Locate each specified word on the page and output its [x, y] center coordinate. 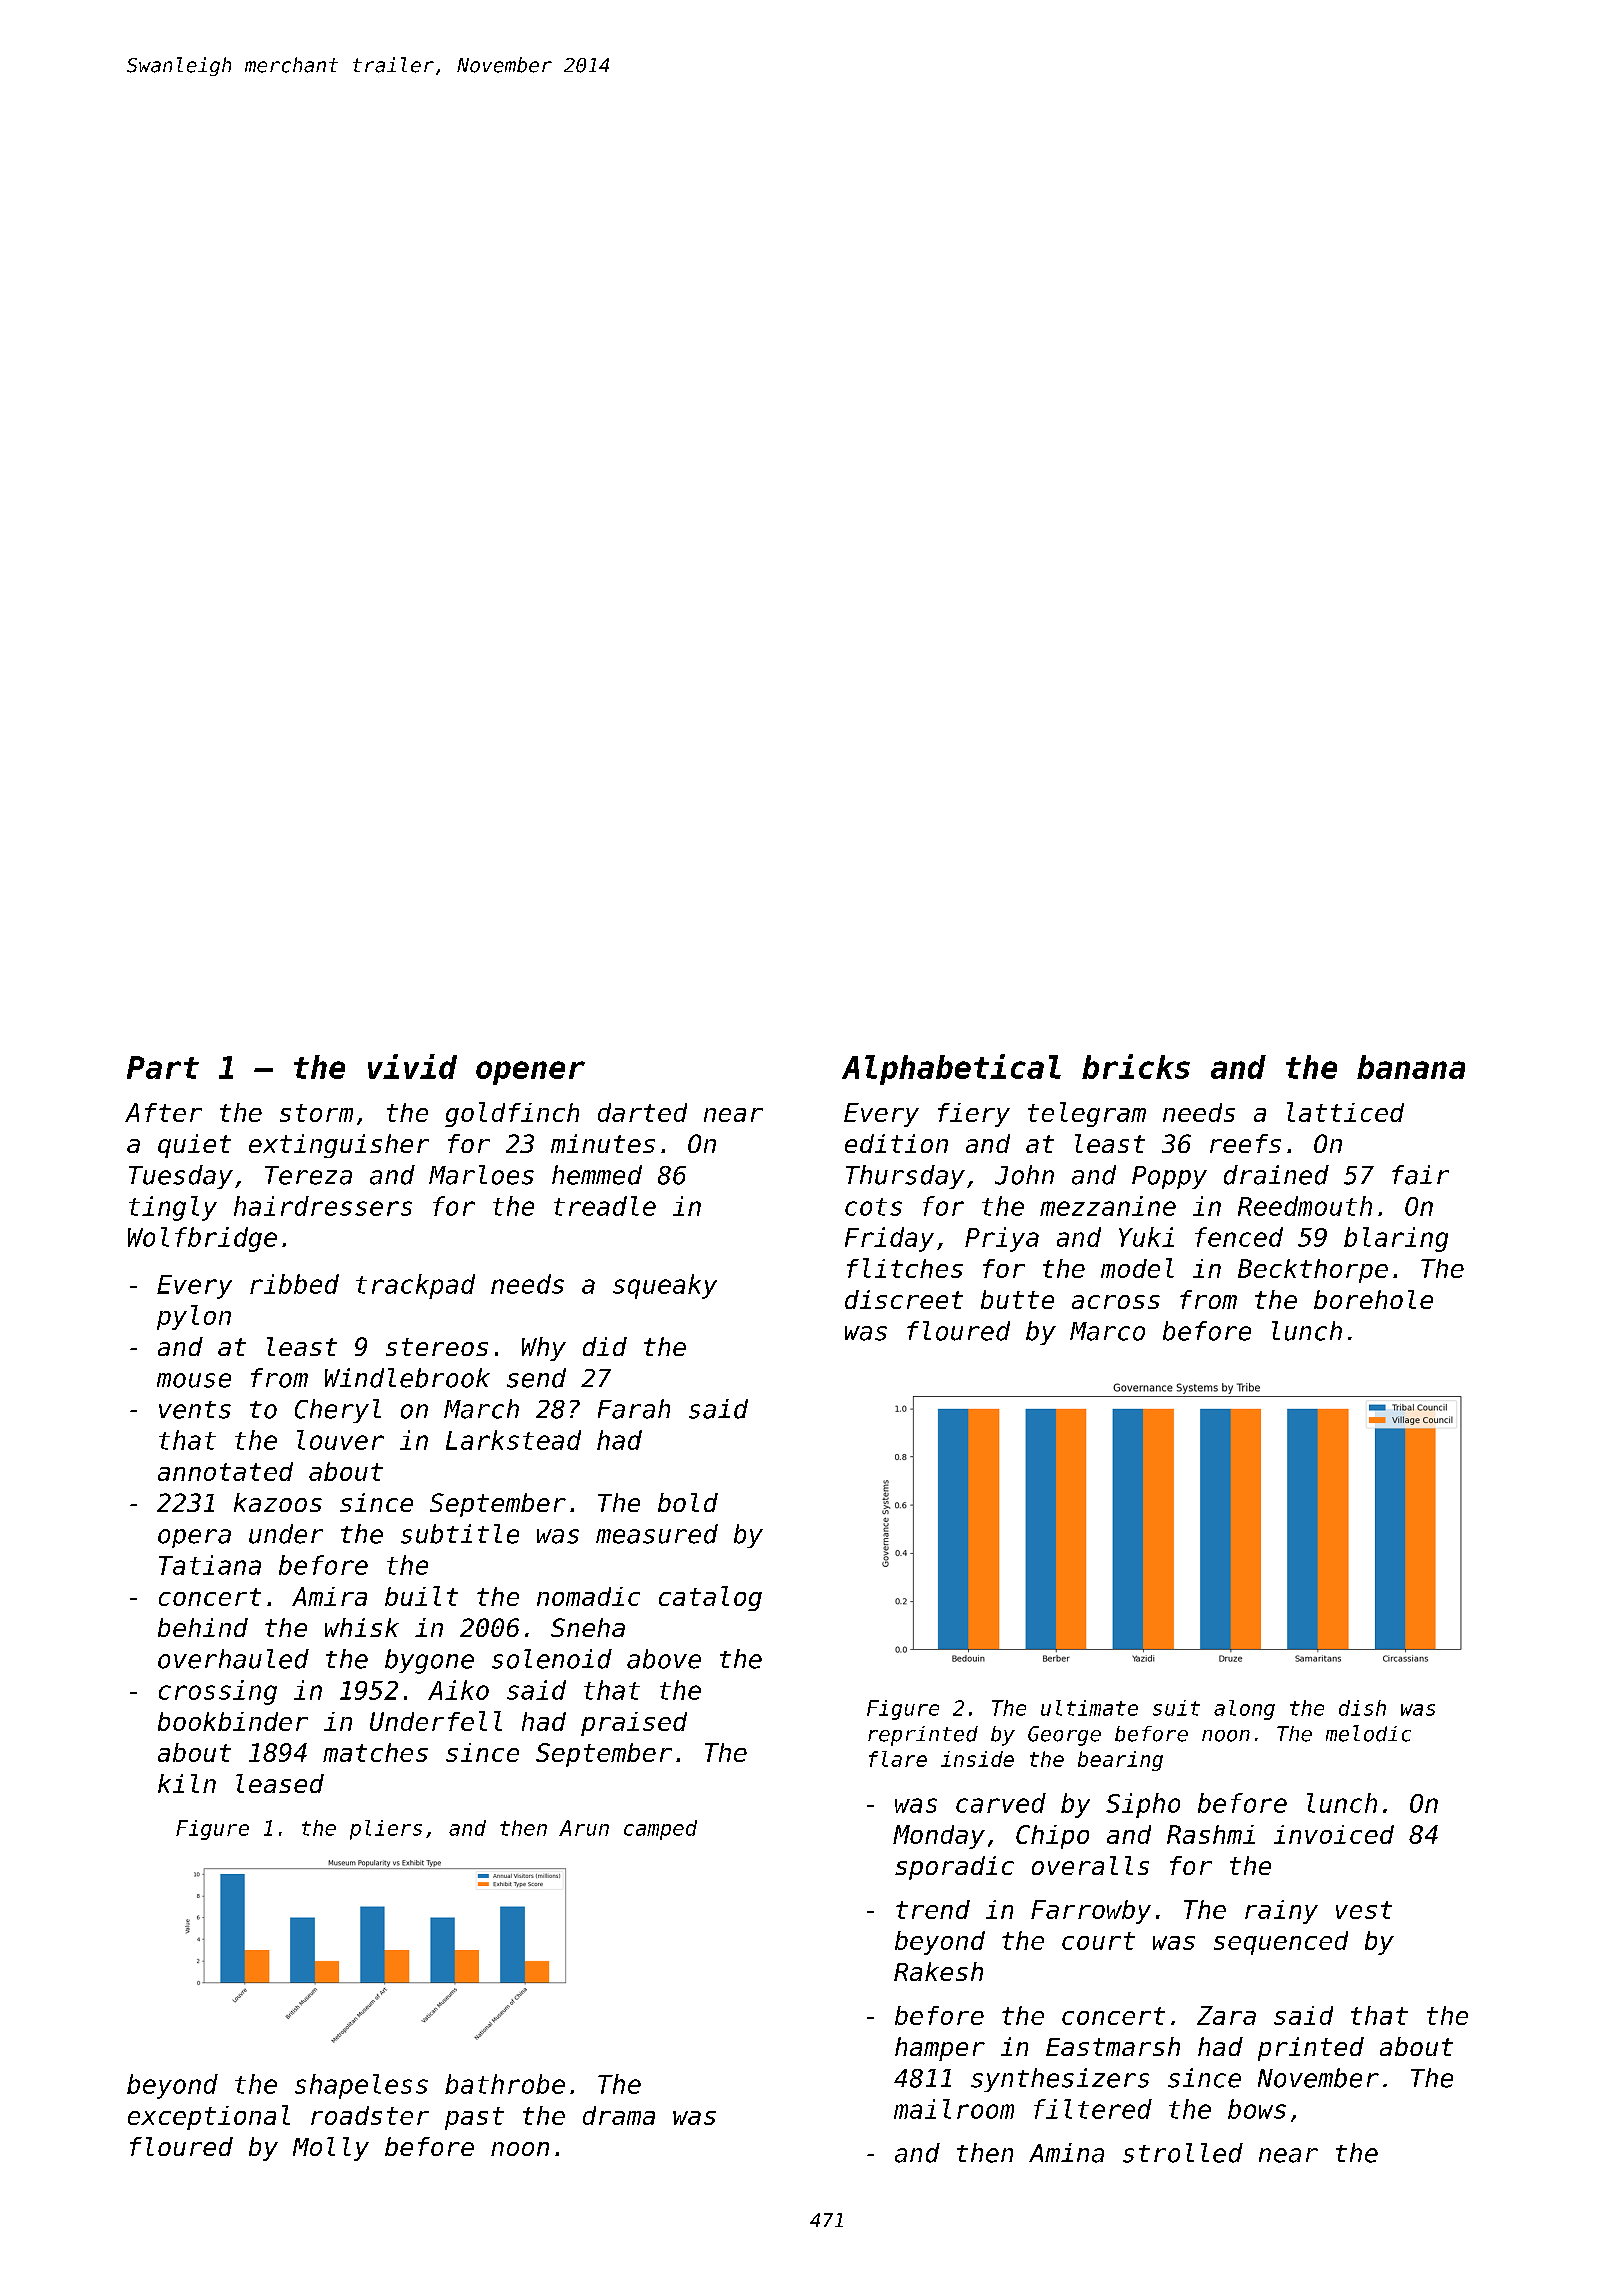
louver [340, 1440]
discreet [904, 1299]
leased [280, 1783]
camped [660, 1830]
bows [1257, 2109]
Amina [1066, 2153]
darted [642, 1112]
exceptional [209, 2117]
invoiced [1334, 1834]
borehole [1373, 1299]
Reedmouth [1305, 1206]
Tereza [308, 1175]
